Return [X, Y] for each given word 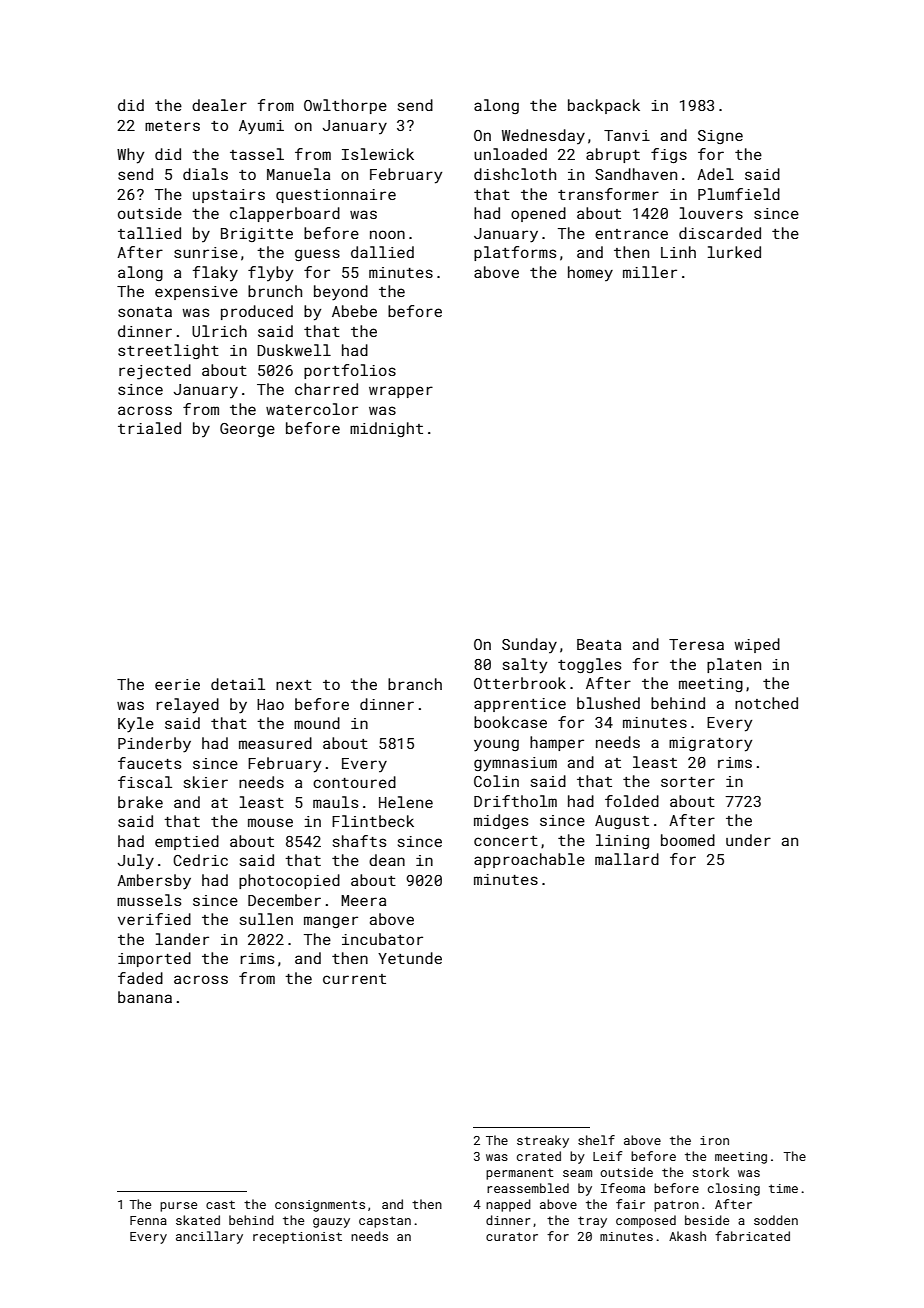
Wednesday [543, 136]
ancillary [209, 1237]
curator [512, 1236]
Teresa [696, 644]
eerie [177, 684]
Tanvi [627, 135]
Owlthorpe [345, 106]
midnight [386, 429]
